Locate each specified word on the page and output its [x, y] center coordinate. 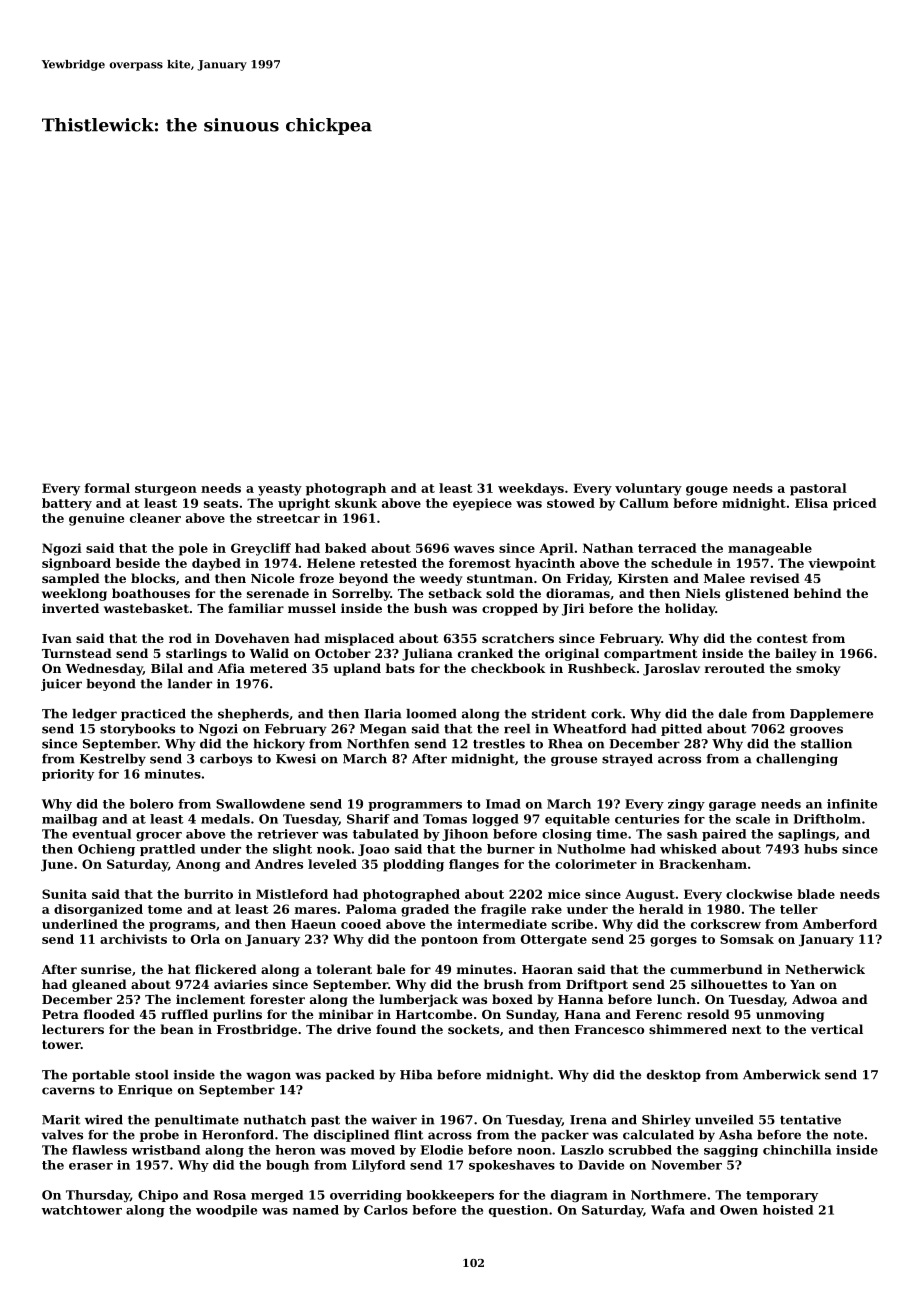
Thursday [98, 1196]
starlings [196, 654]
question [518, 1211]
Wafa [668, 1210]
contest [782, 638]
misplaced [359, 639]
